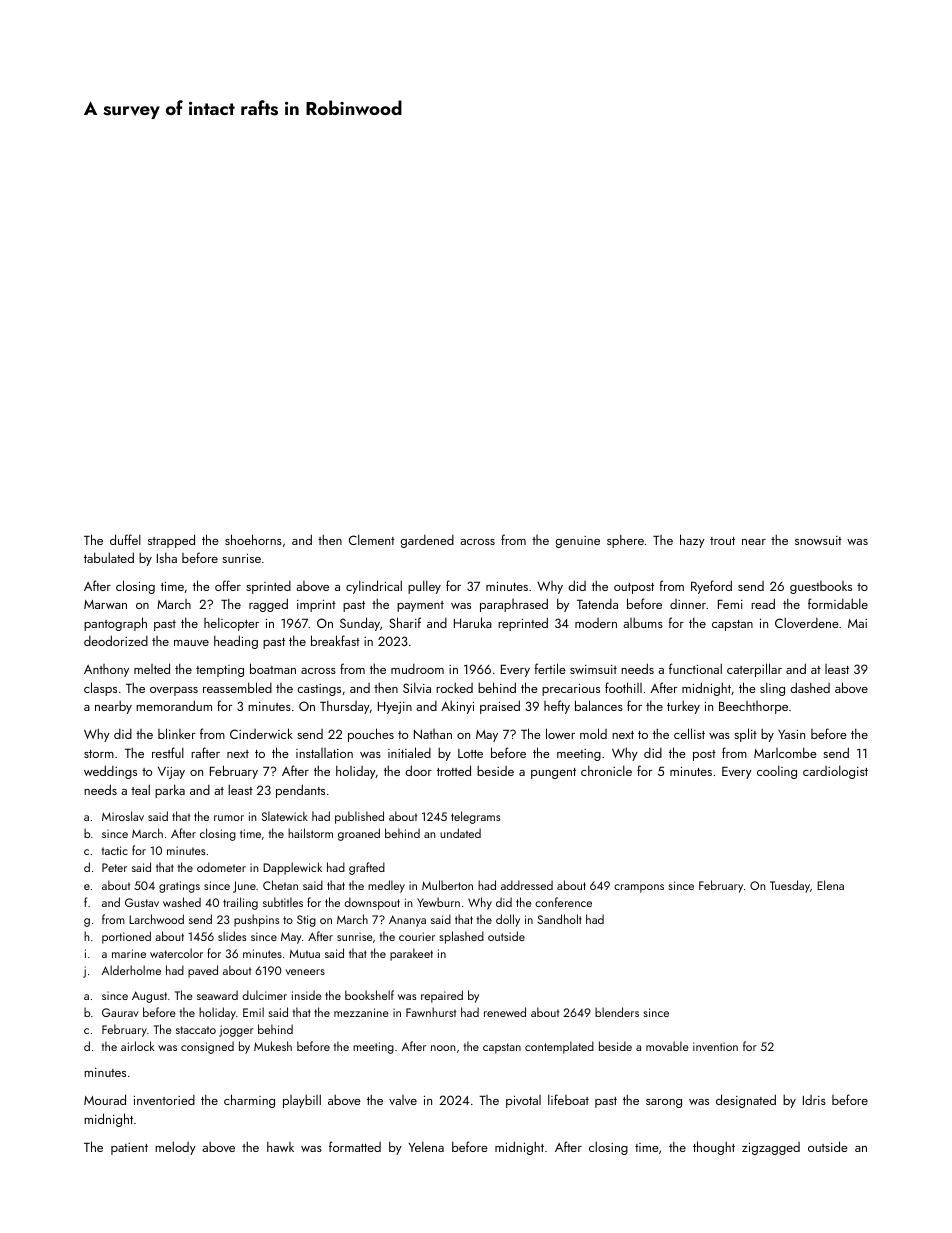 The width and height of the page is (952, 1233). Describe the element at coordinates (722, 541) in the page. I see `trout` at that location.
